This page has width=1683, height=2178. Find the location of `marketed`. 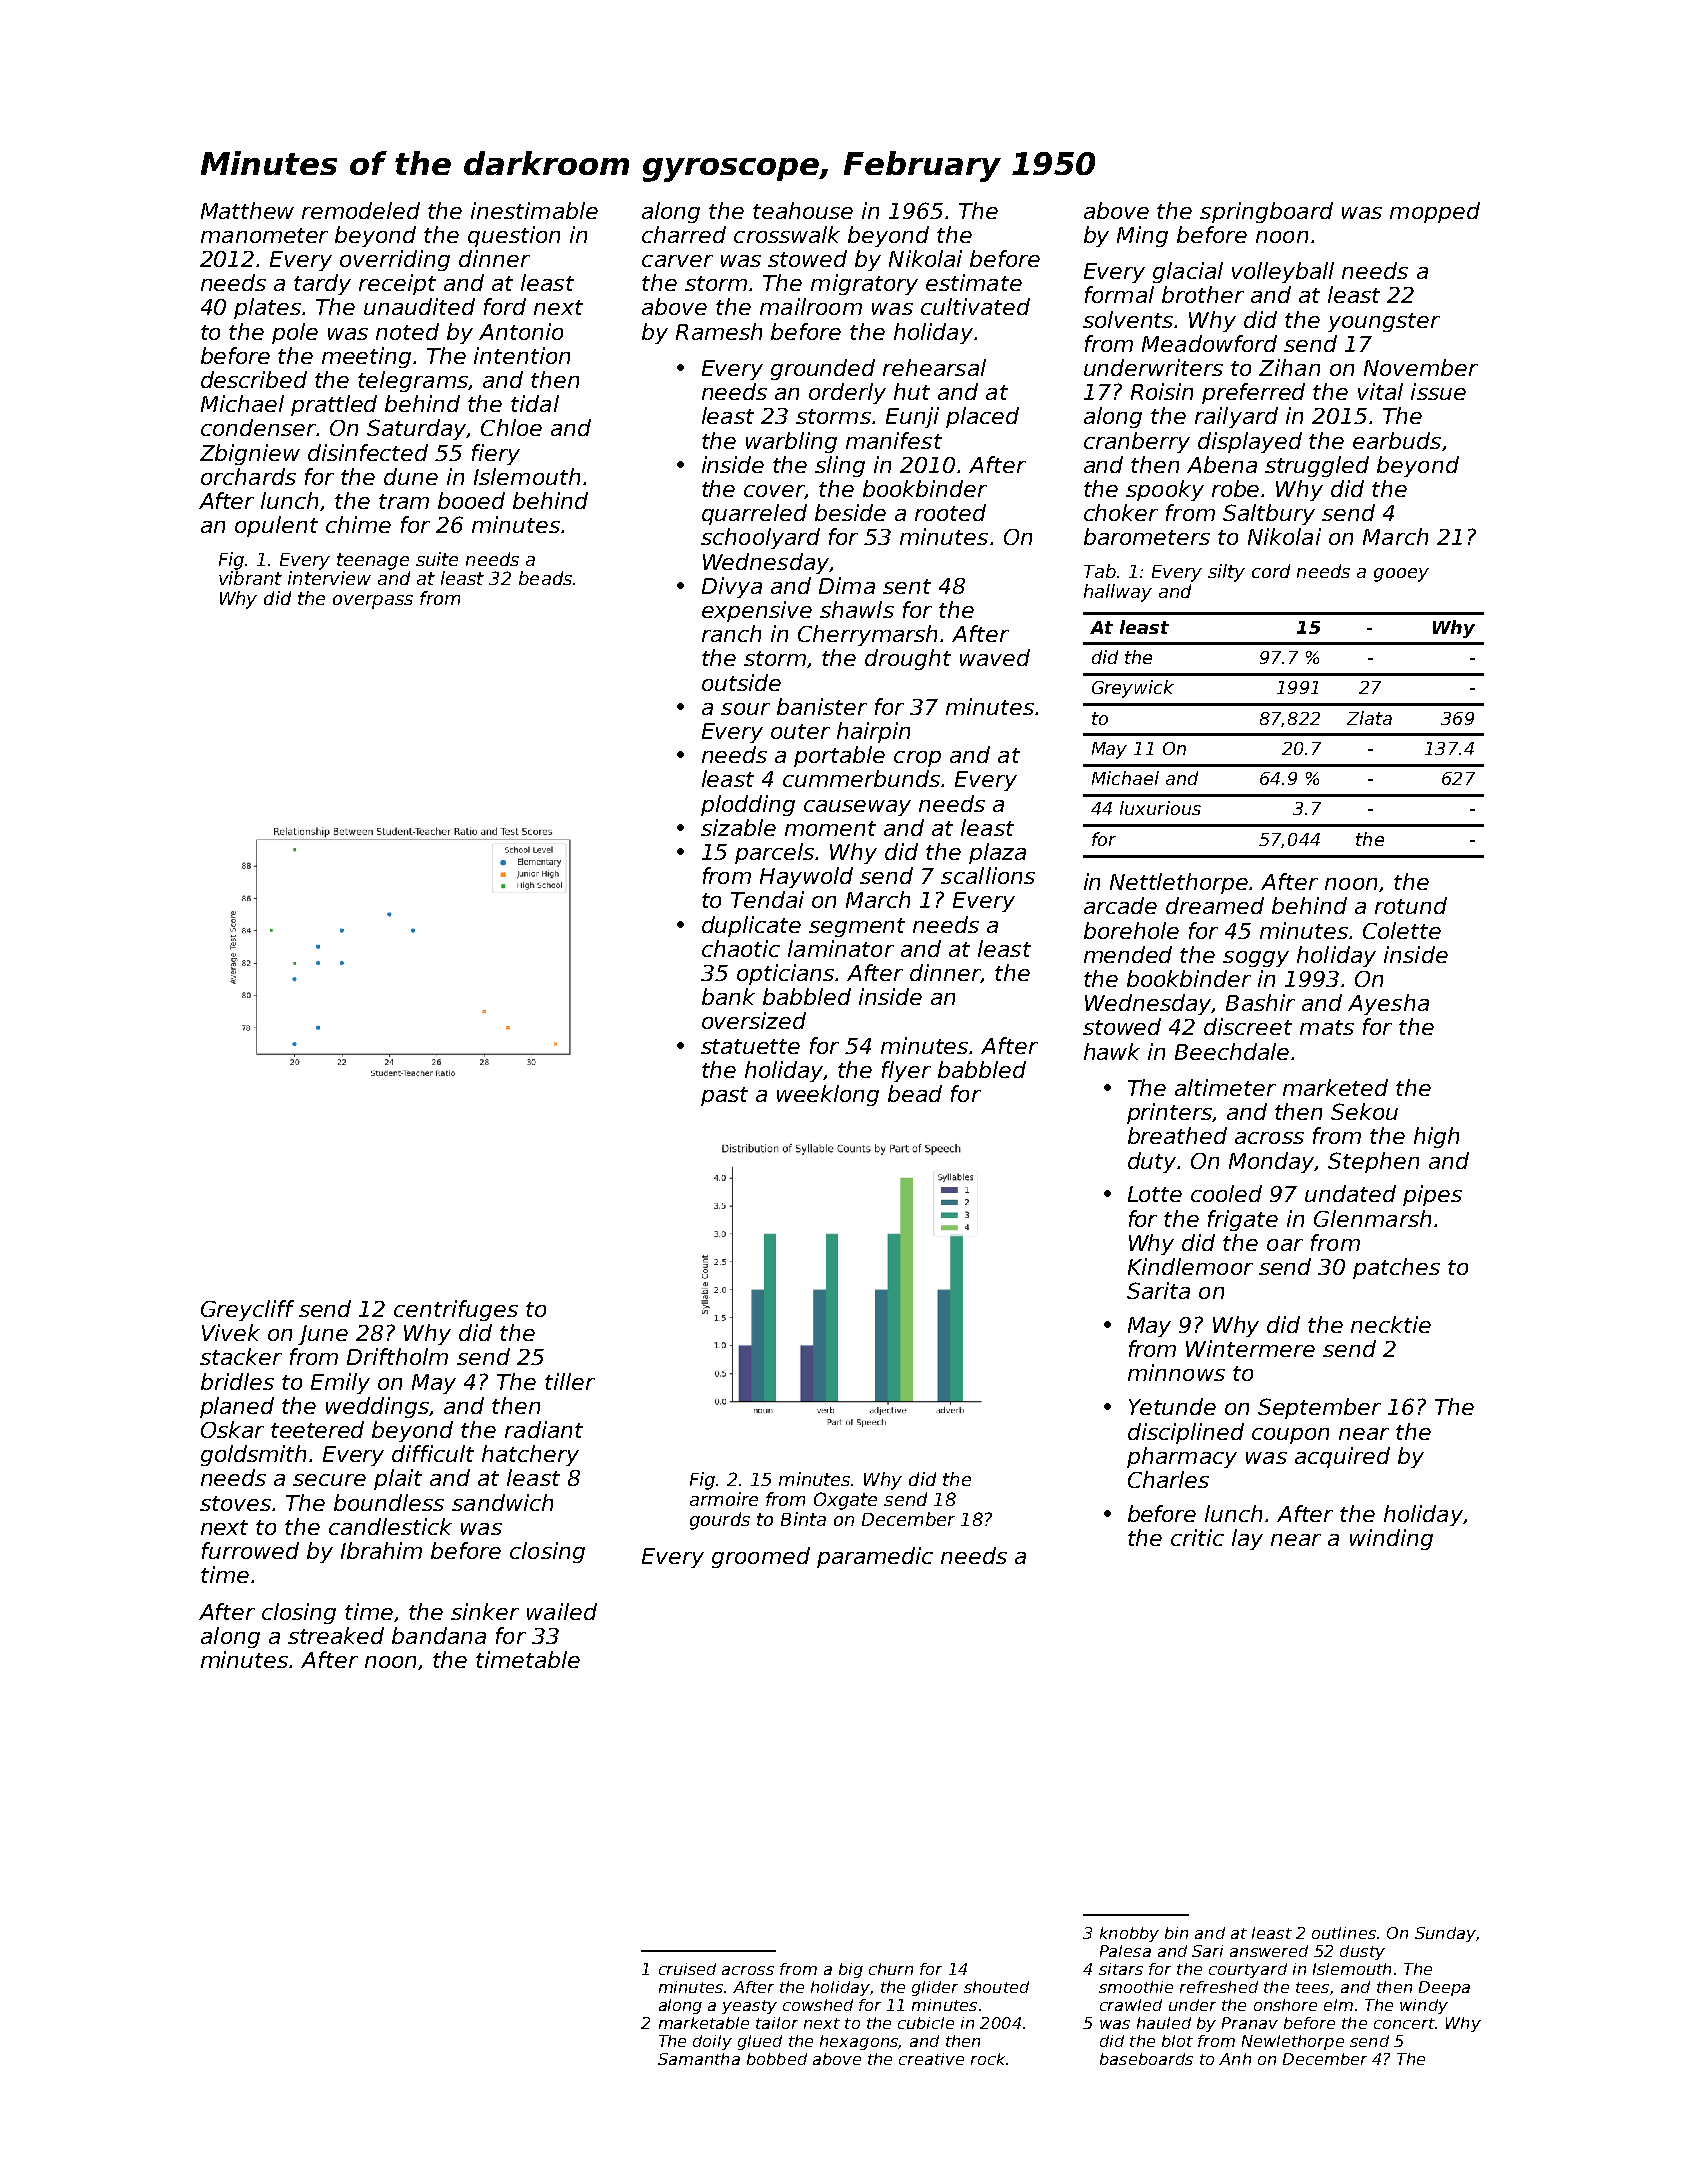

marketed is located at coordinates (1335, 1087).
